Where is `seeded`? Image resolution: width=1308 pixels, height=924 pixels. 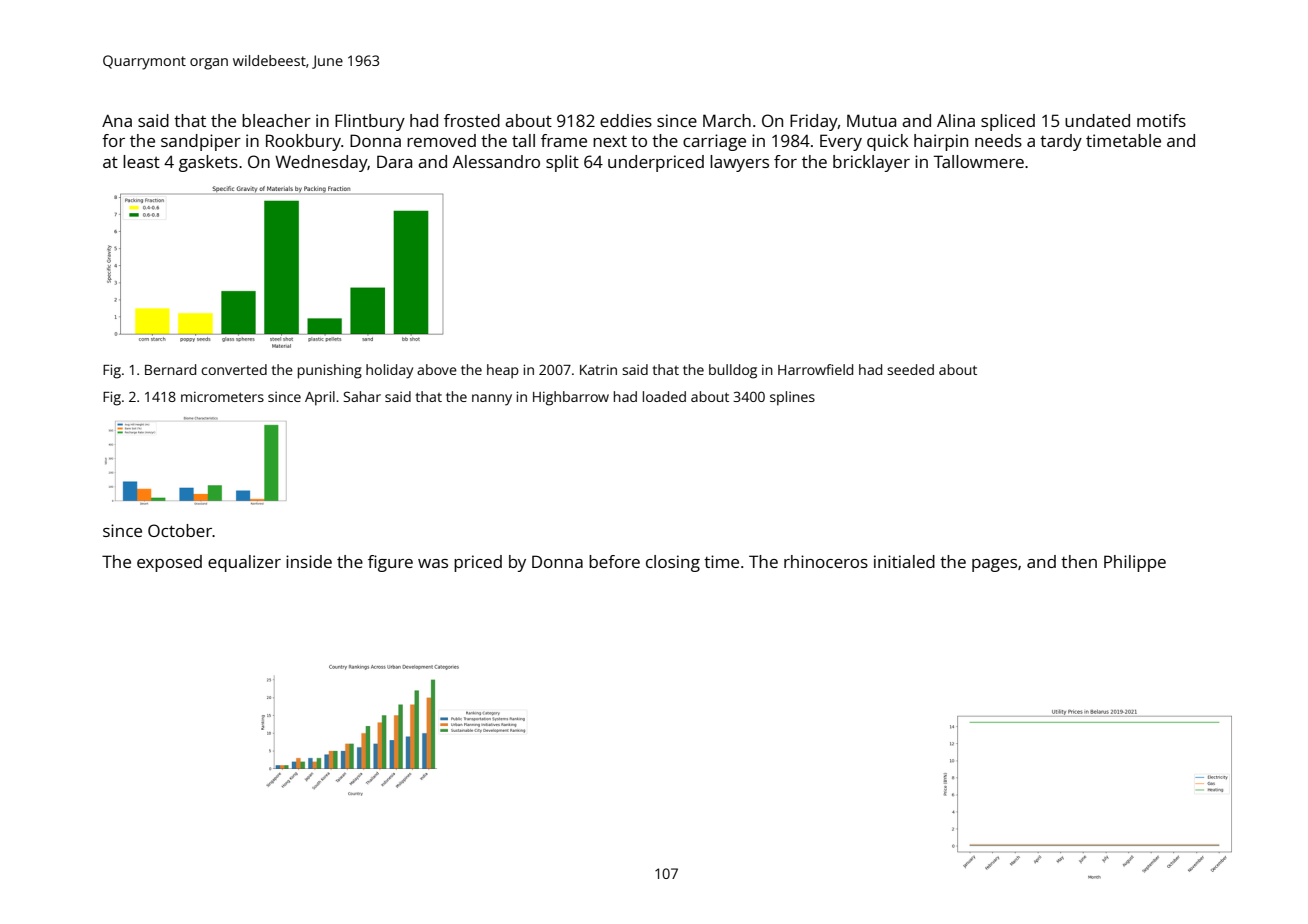 seeded is located at coordinates (910, 369).
